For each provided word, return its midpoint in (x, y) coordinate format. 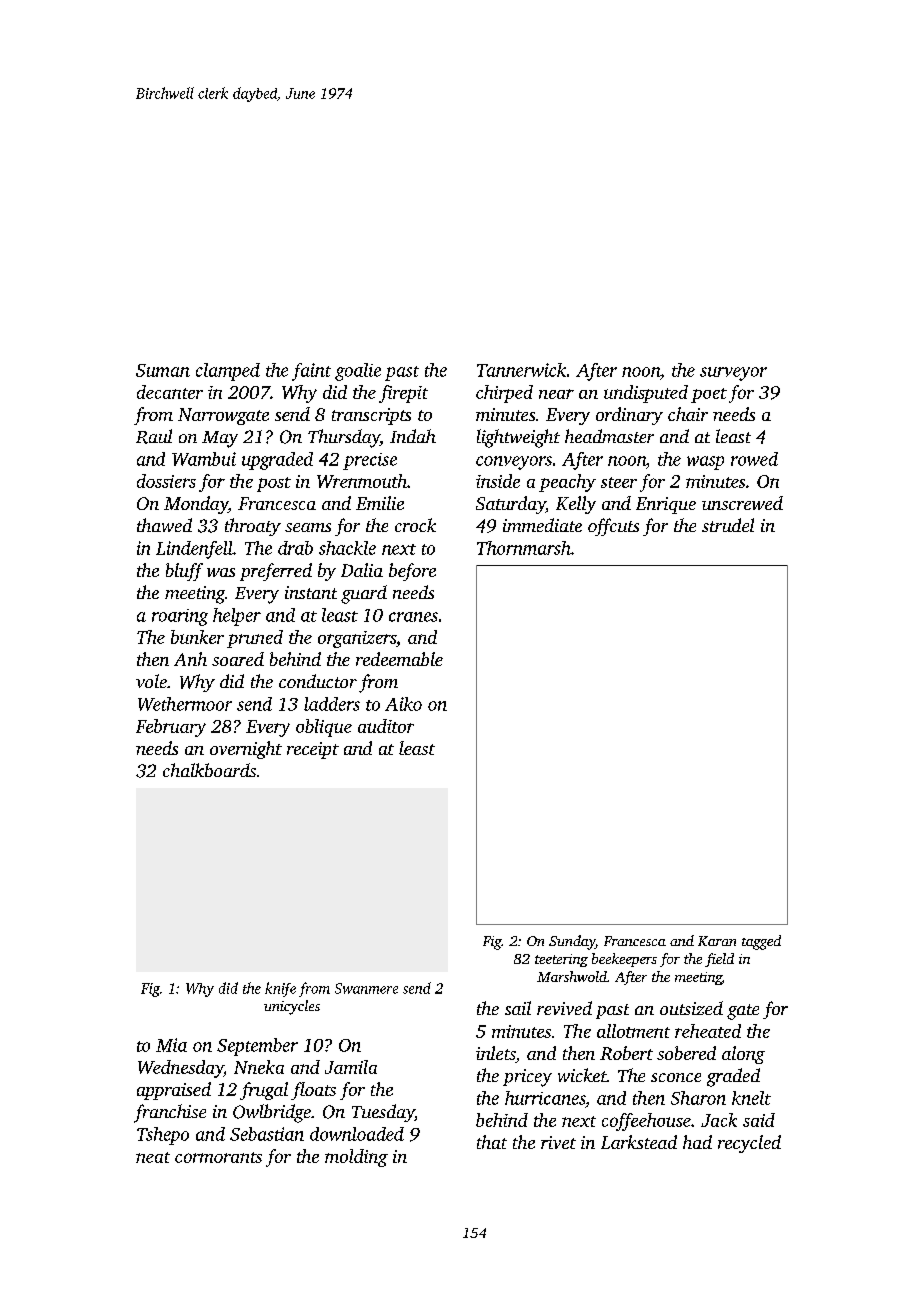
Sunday (572, 942)
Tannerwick (521, 370)
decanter (170, 392)
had (697, 1142)
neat (153, 1157)
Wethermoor (185, 704)
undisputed (646, 394)
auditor (386, 726)
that (492, 1142)
